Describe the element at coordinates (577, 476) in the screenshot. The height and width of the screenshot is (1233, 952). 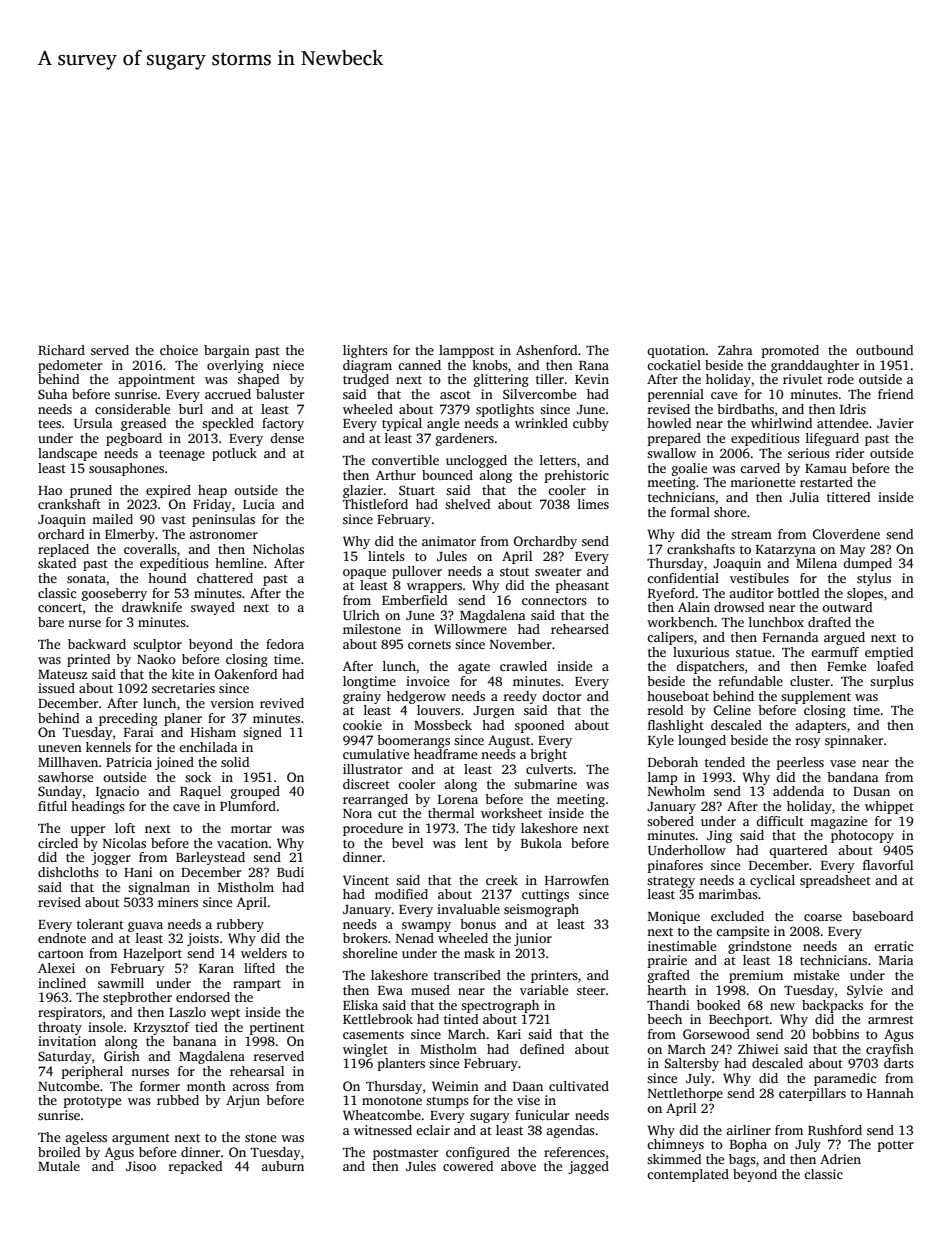
I see `prehistoric` at that location.
